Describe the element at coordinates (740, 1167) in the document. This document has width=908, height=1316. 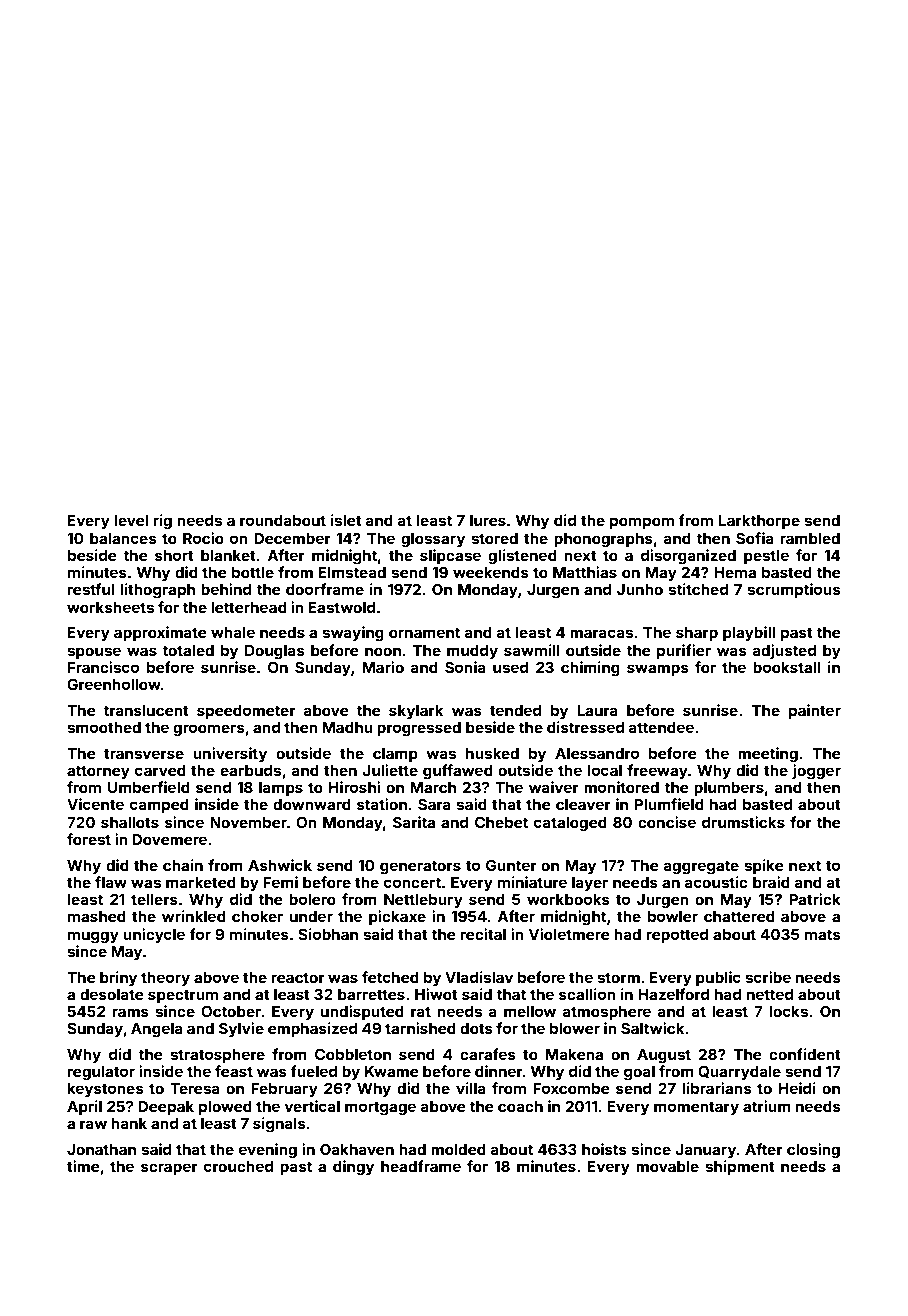
I see `shipment` at that location.
